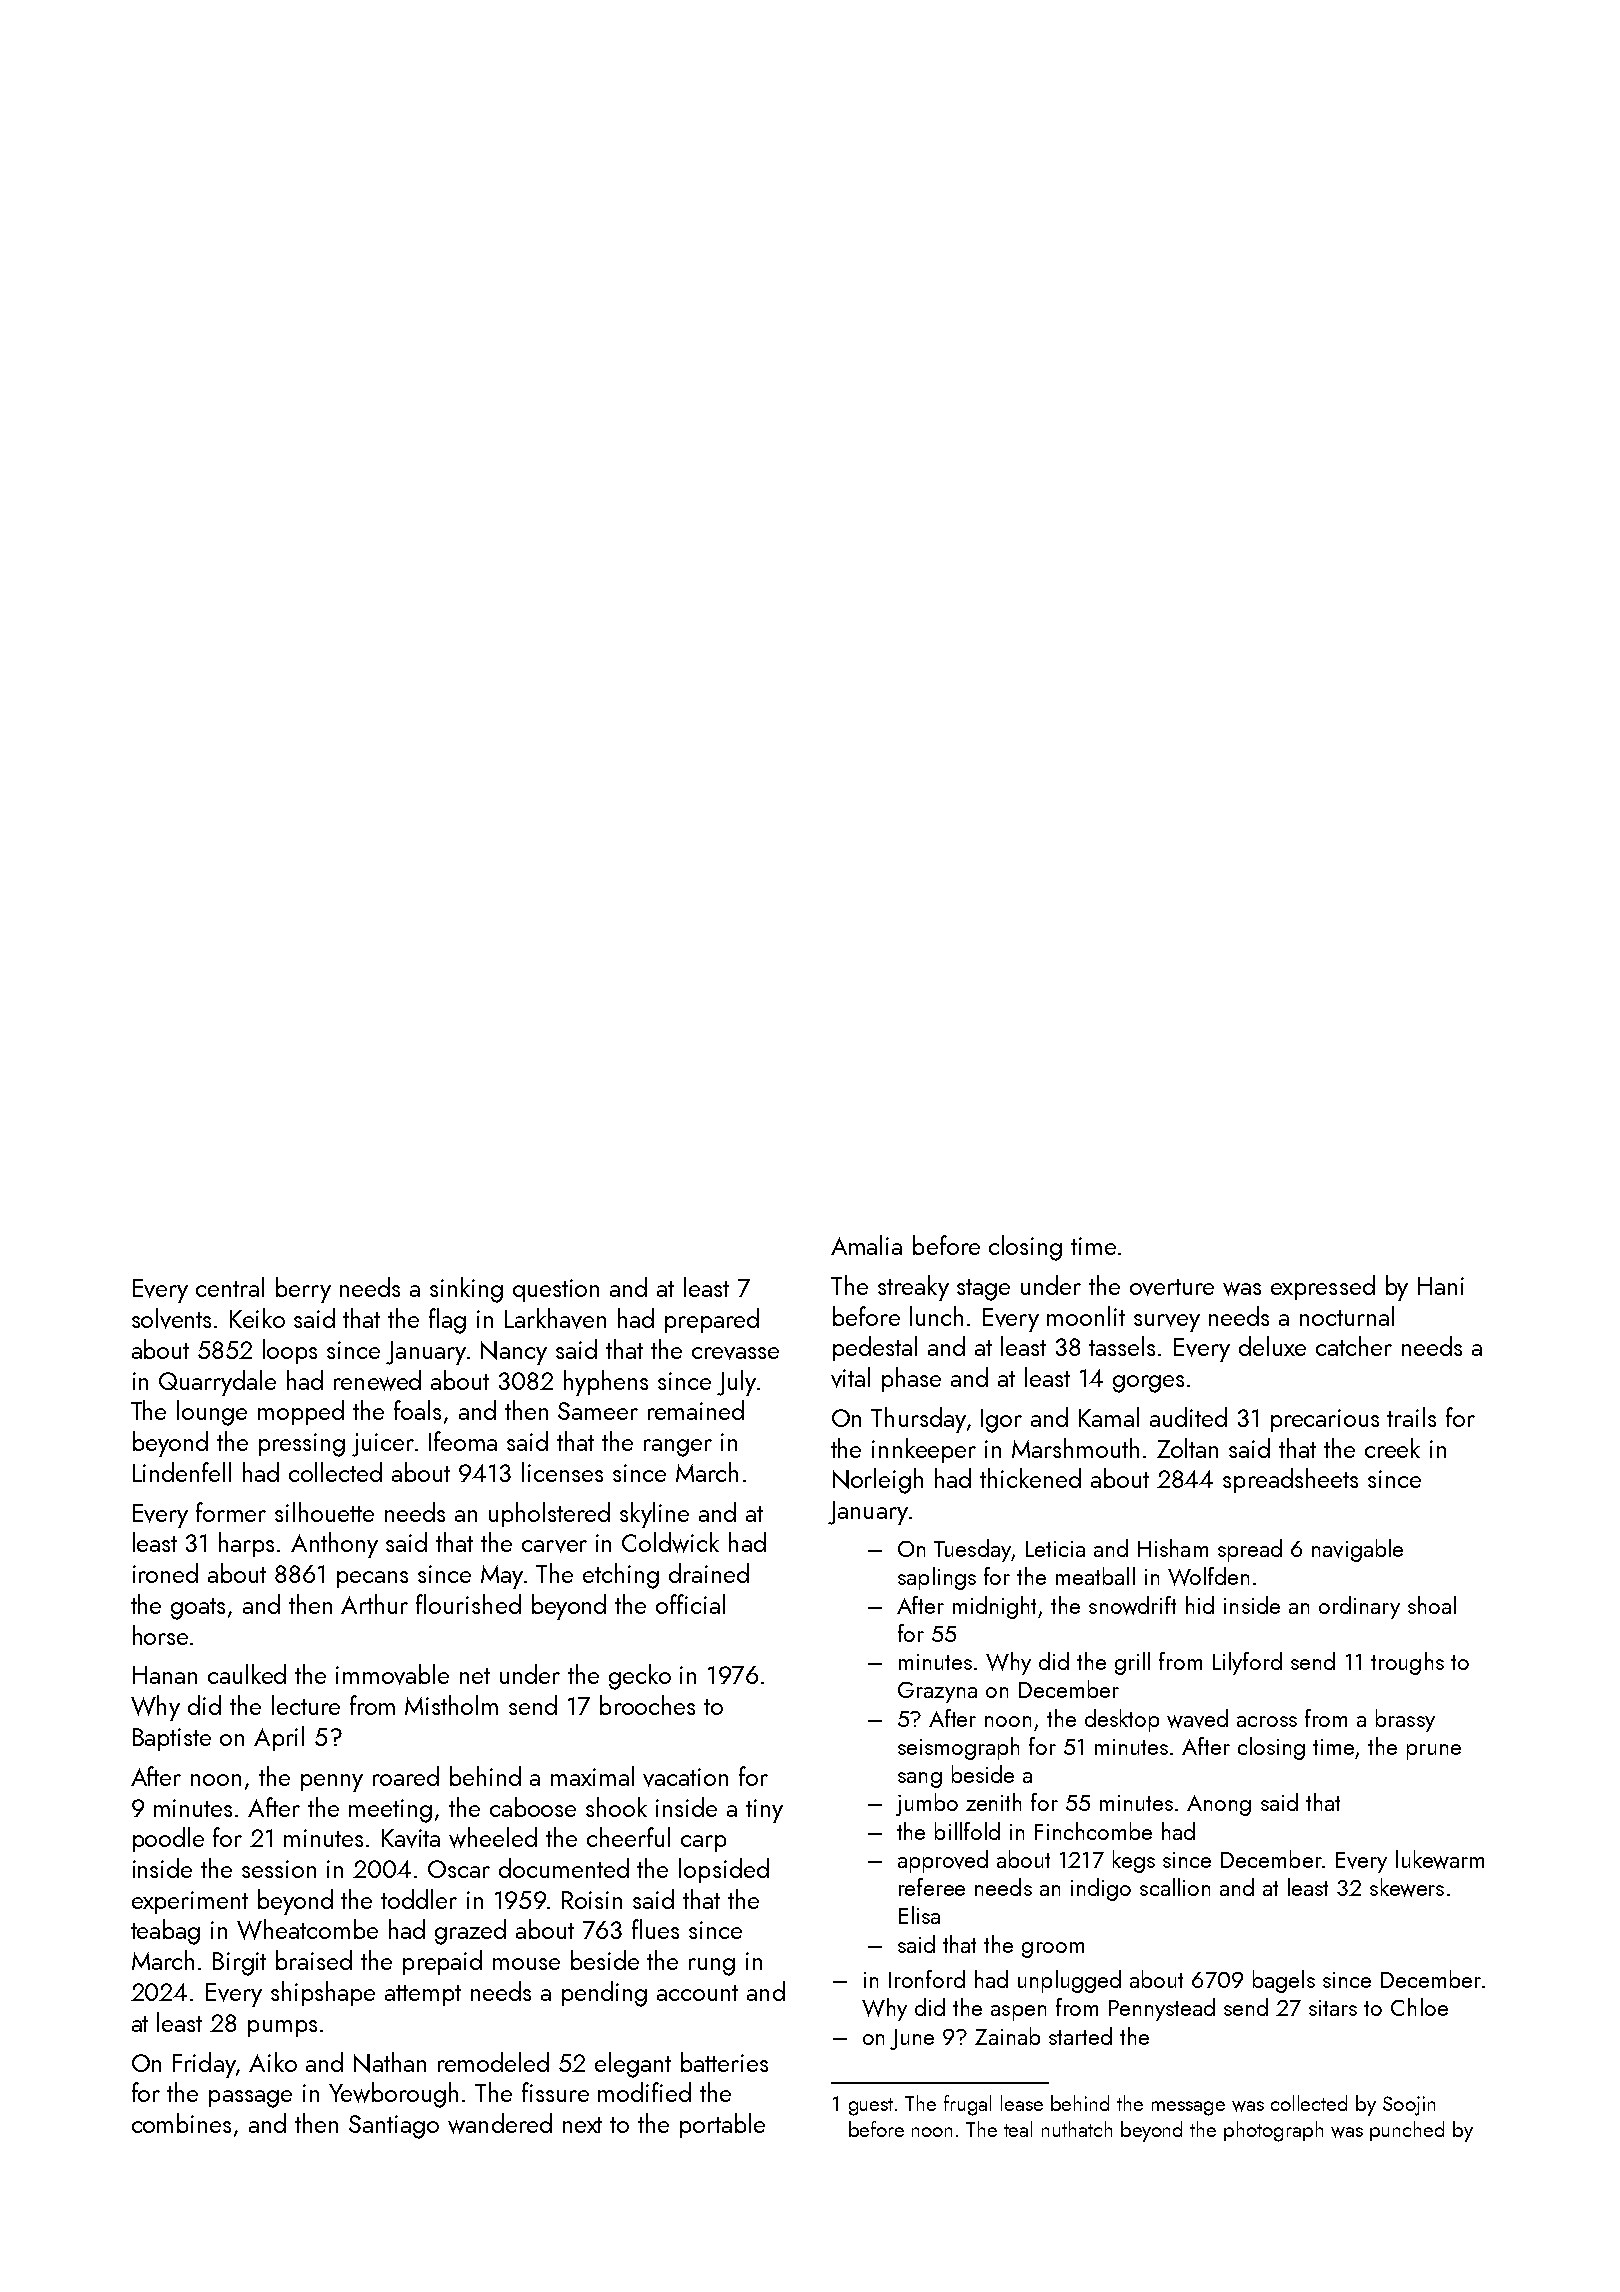 The width and height of the screenshot is (1620, 2292). I want to click on experiment, so click(190, 1902).
